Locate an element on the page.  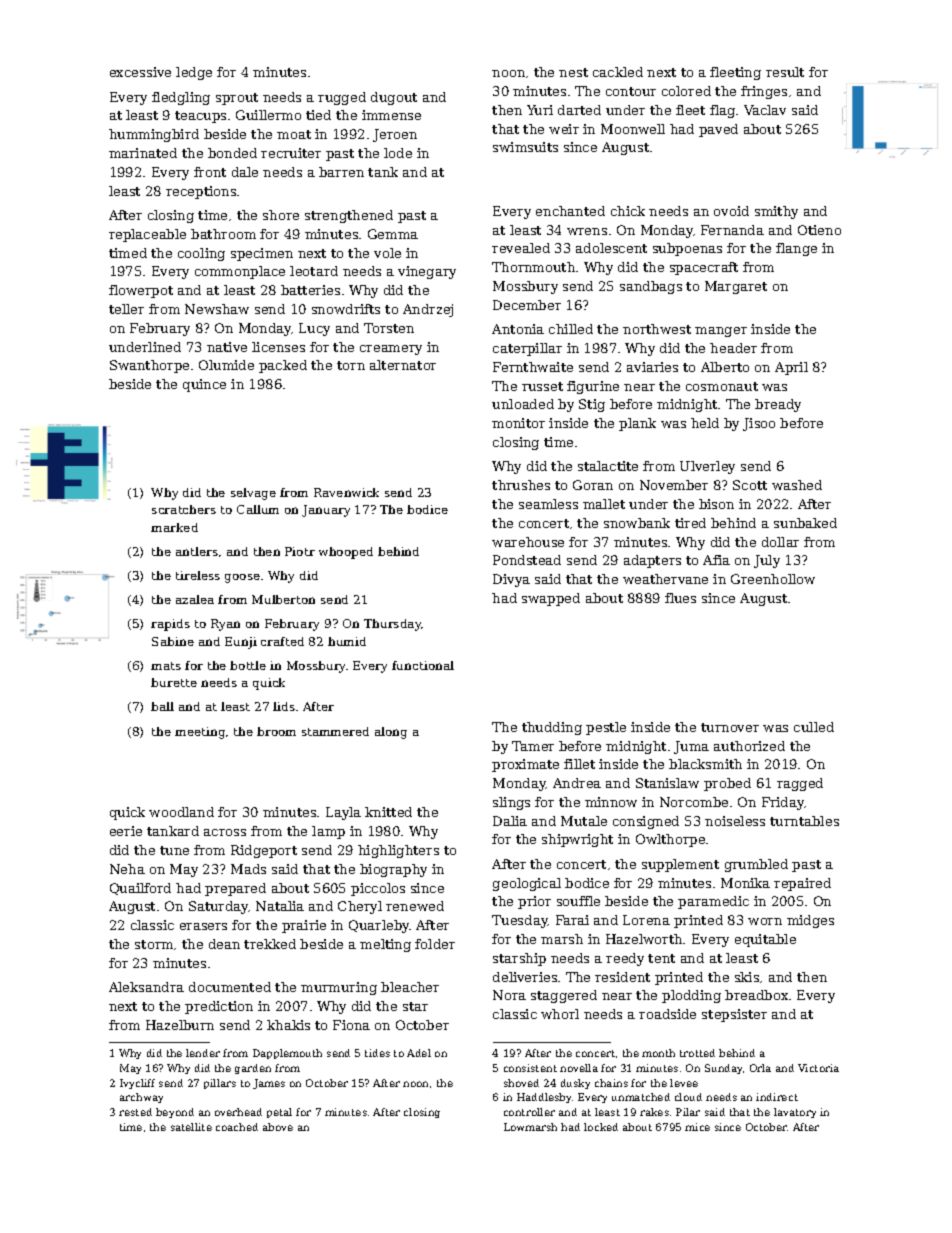
nest is located at coordinates (573, 72).
